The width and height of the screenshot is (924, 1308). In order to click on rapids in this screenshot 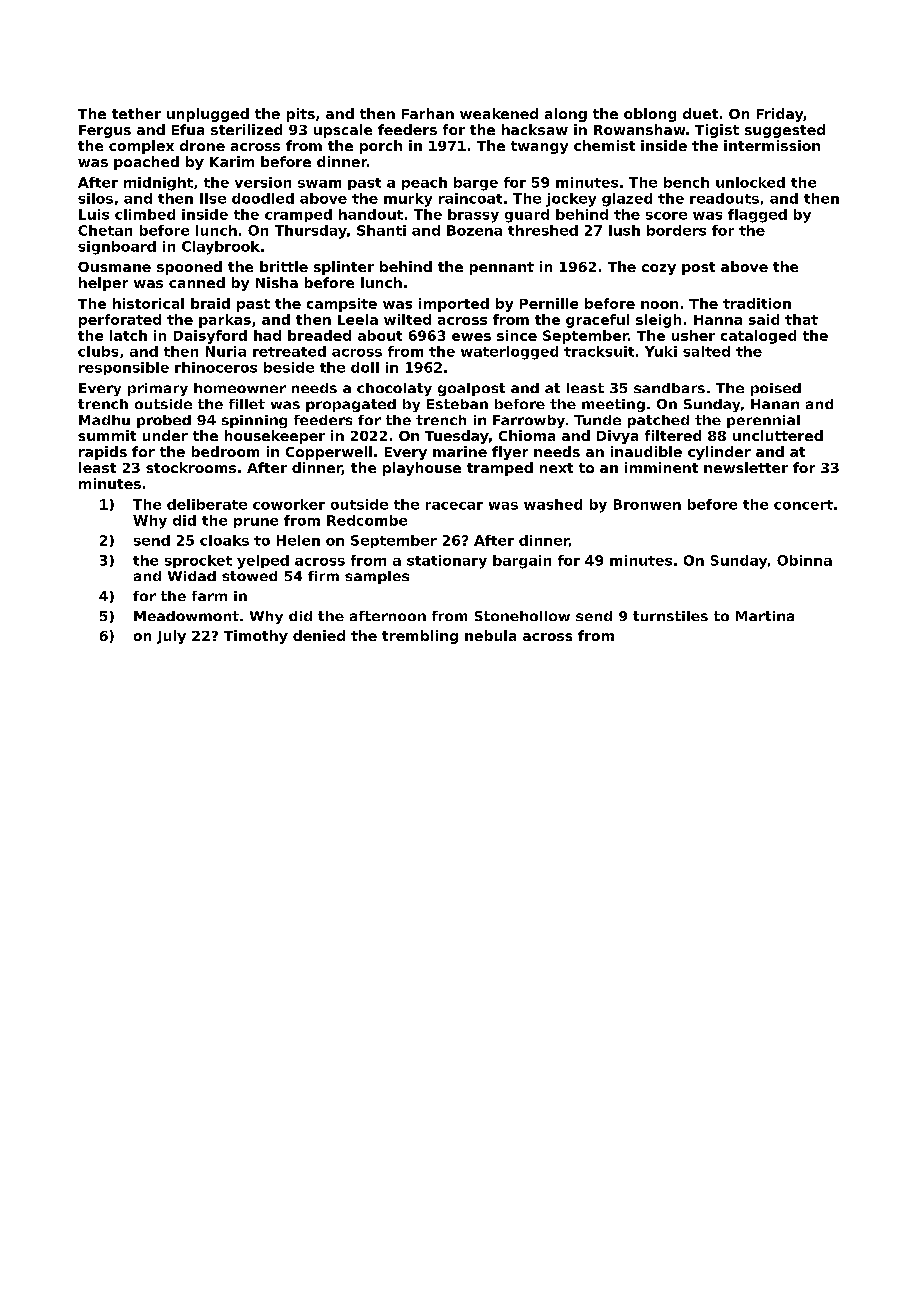, I will do `click(103, 453)`.
